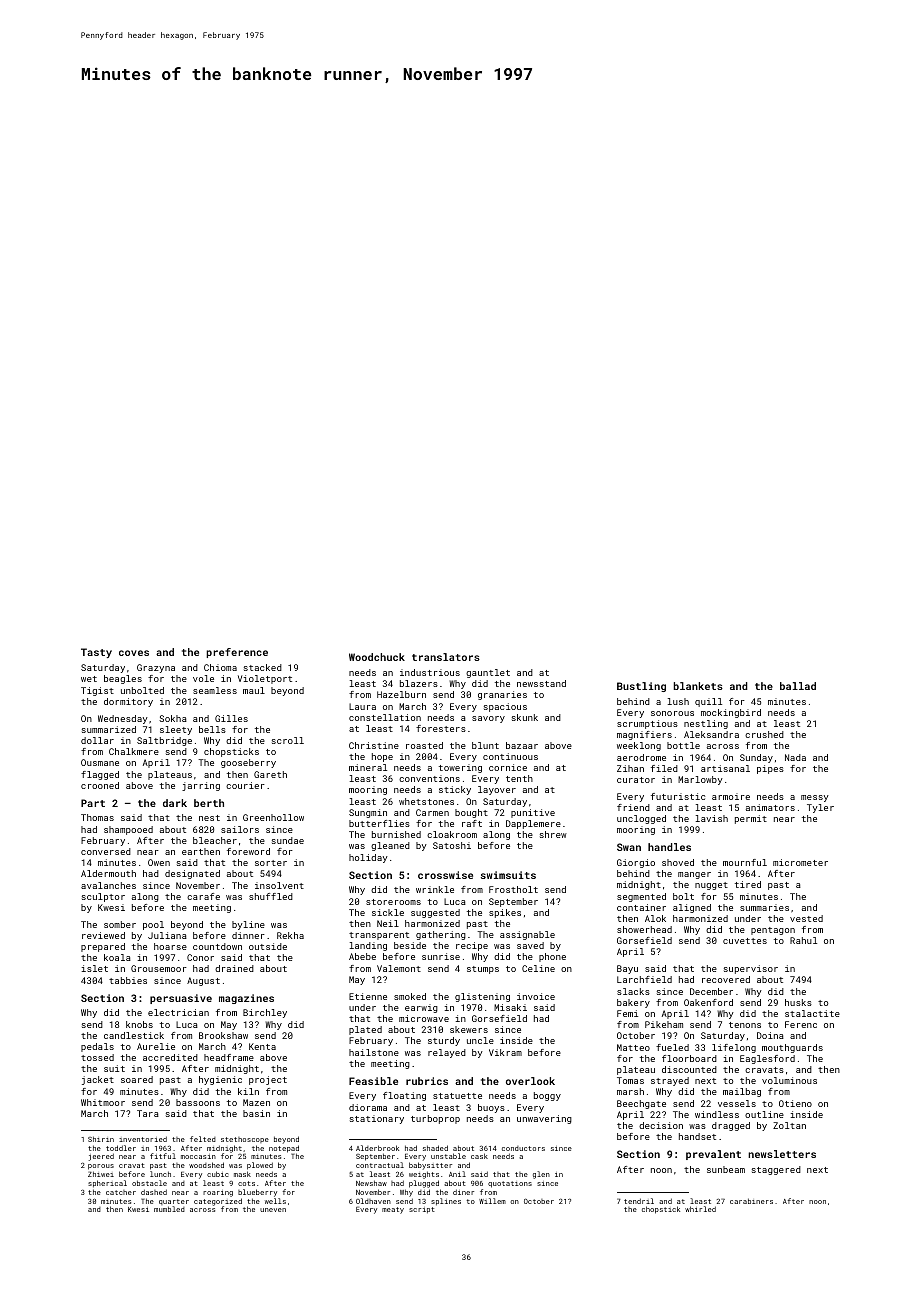 Image resolution: width=924 pixels, height=1308 pixels. Describe the element at coordinates (502, 695) in the document. I see `granaries` at that location.
